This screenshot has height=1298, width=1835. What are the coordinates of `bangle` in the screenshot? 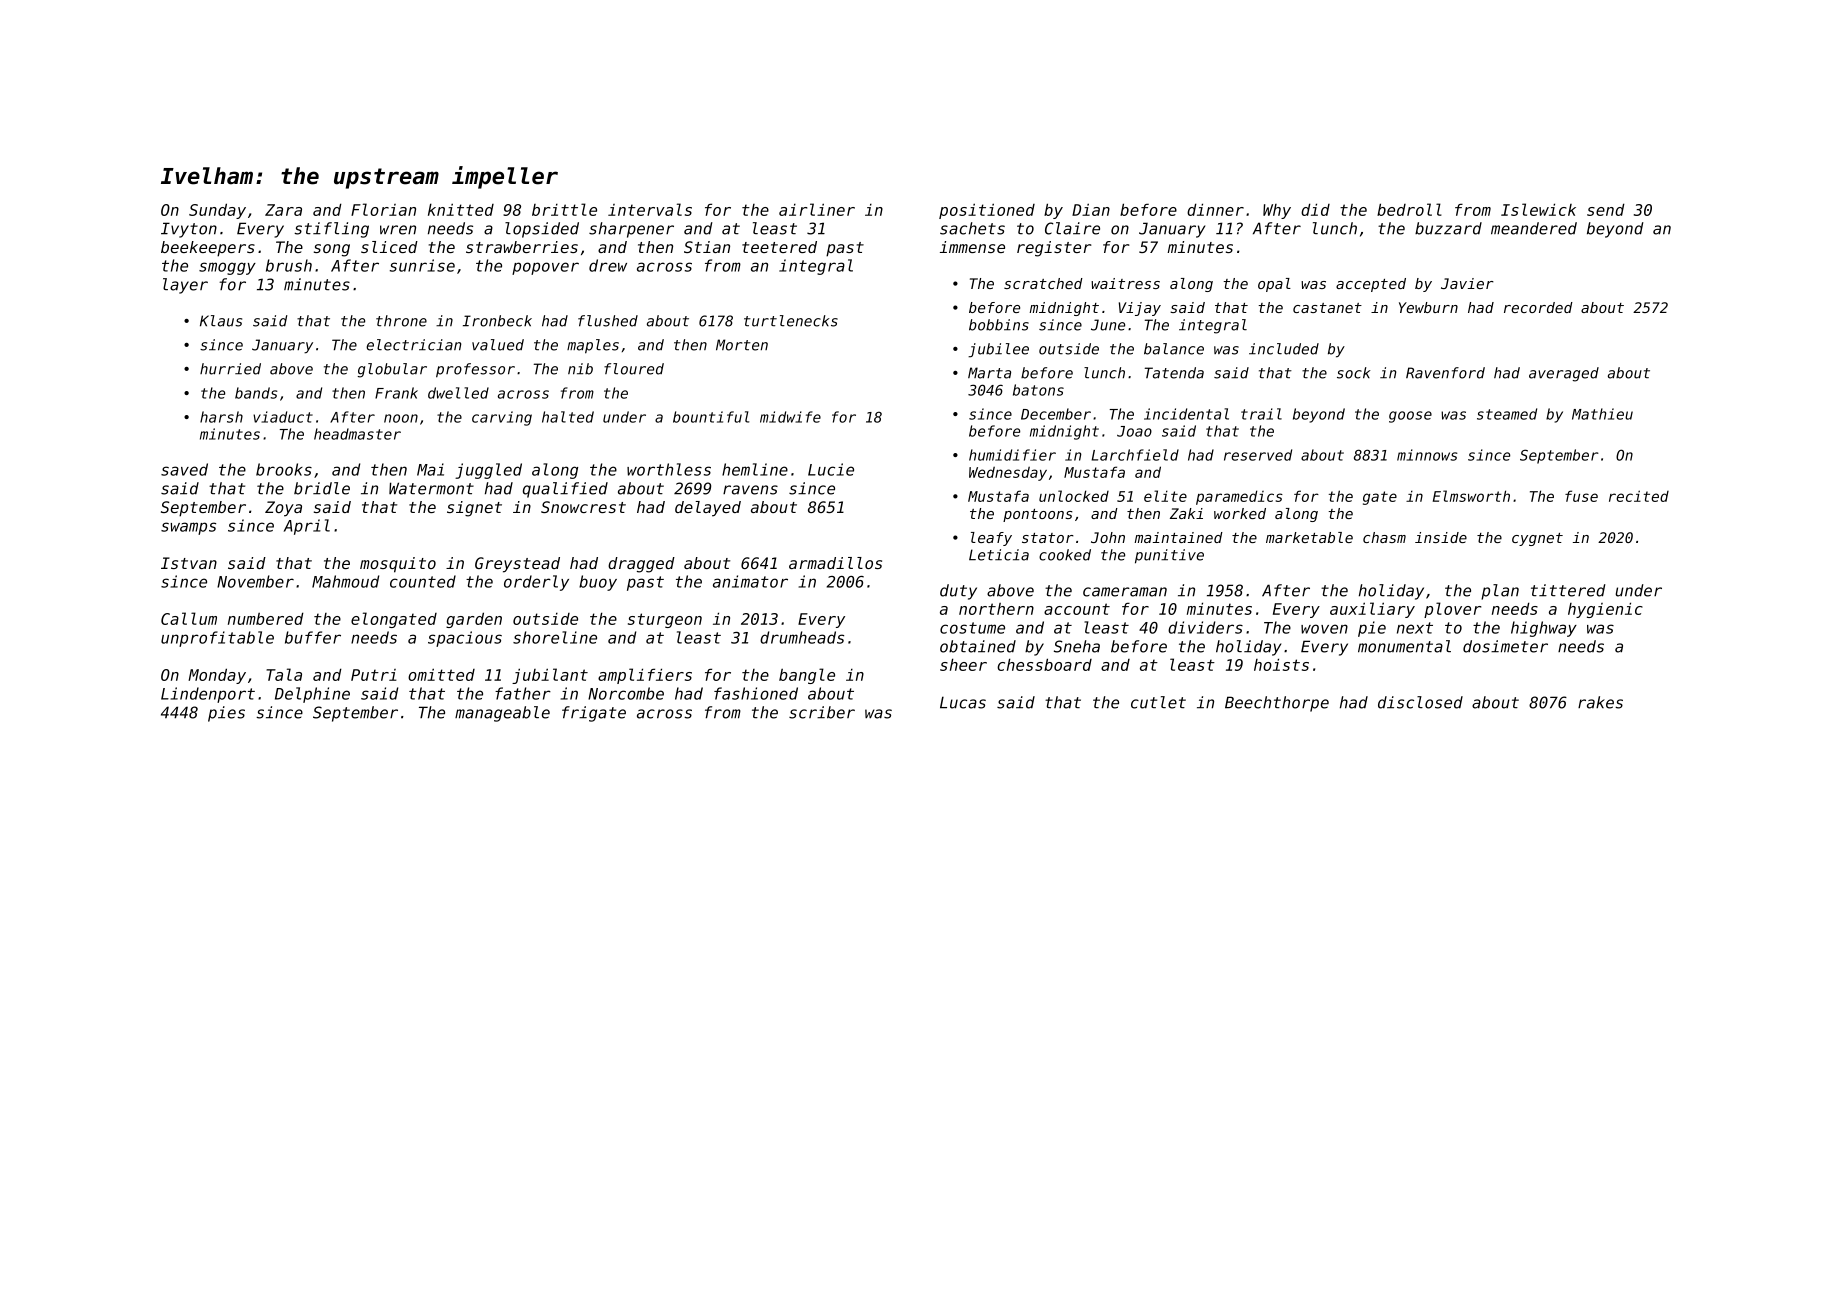 It's located at (807, 676).
